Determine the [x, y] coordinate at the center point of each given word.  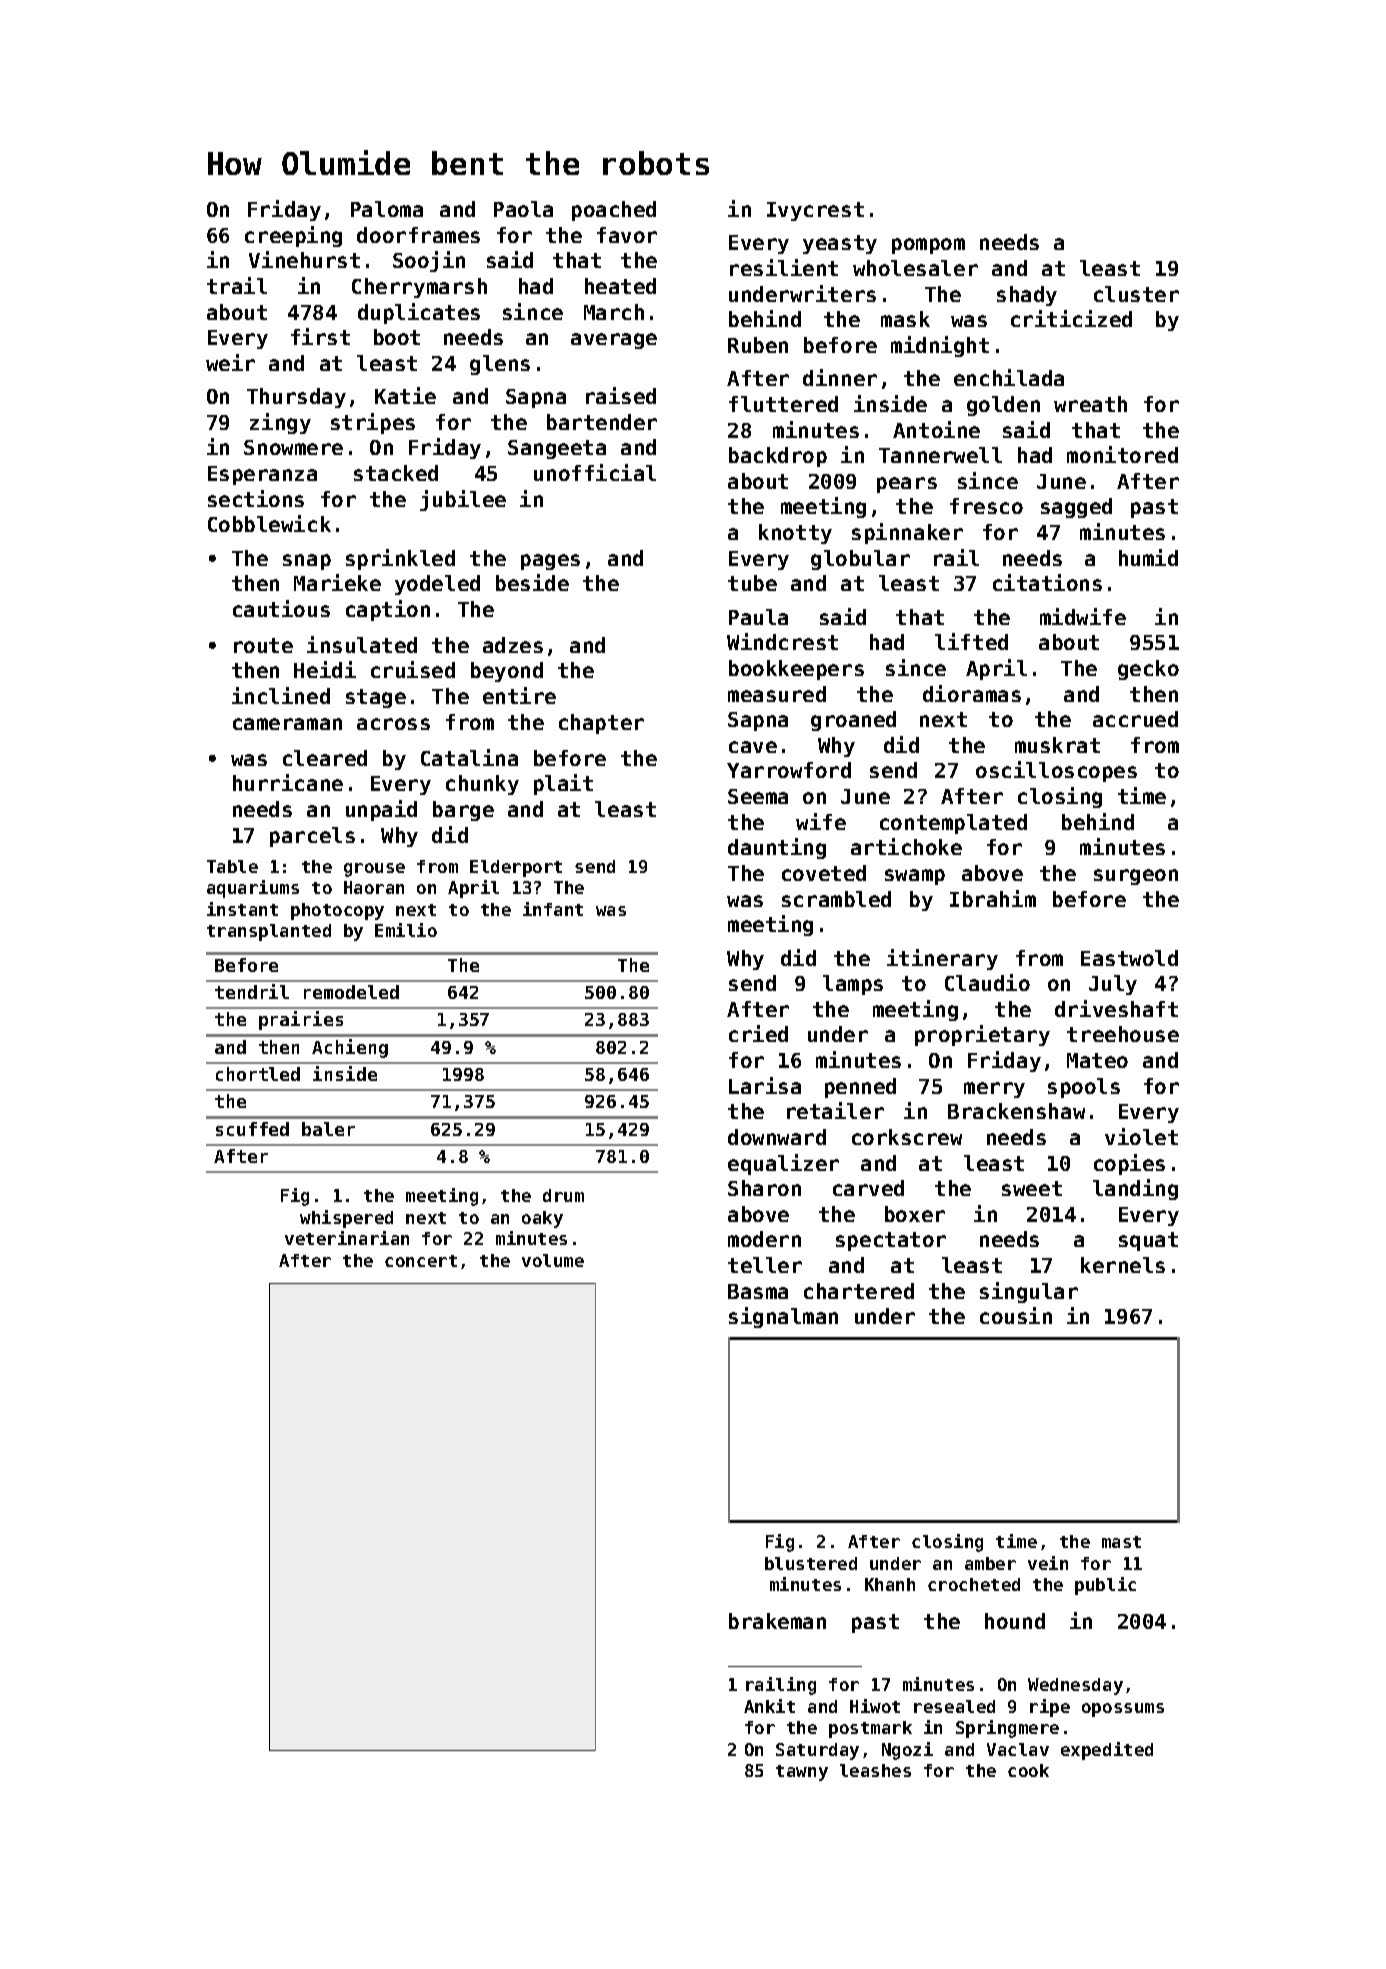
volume [553, 1260]
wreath [1090, 404]
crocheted [974, 1584]
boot [397, 337]
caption [388, 610]
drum [563, 1195]
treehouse [1123, 1034]
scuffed [252, 1129]
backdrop [778, 457]
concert [421, 1261]
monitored [1122, 454]
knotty [795, 534]
